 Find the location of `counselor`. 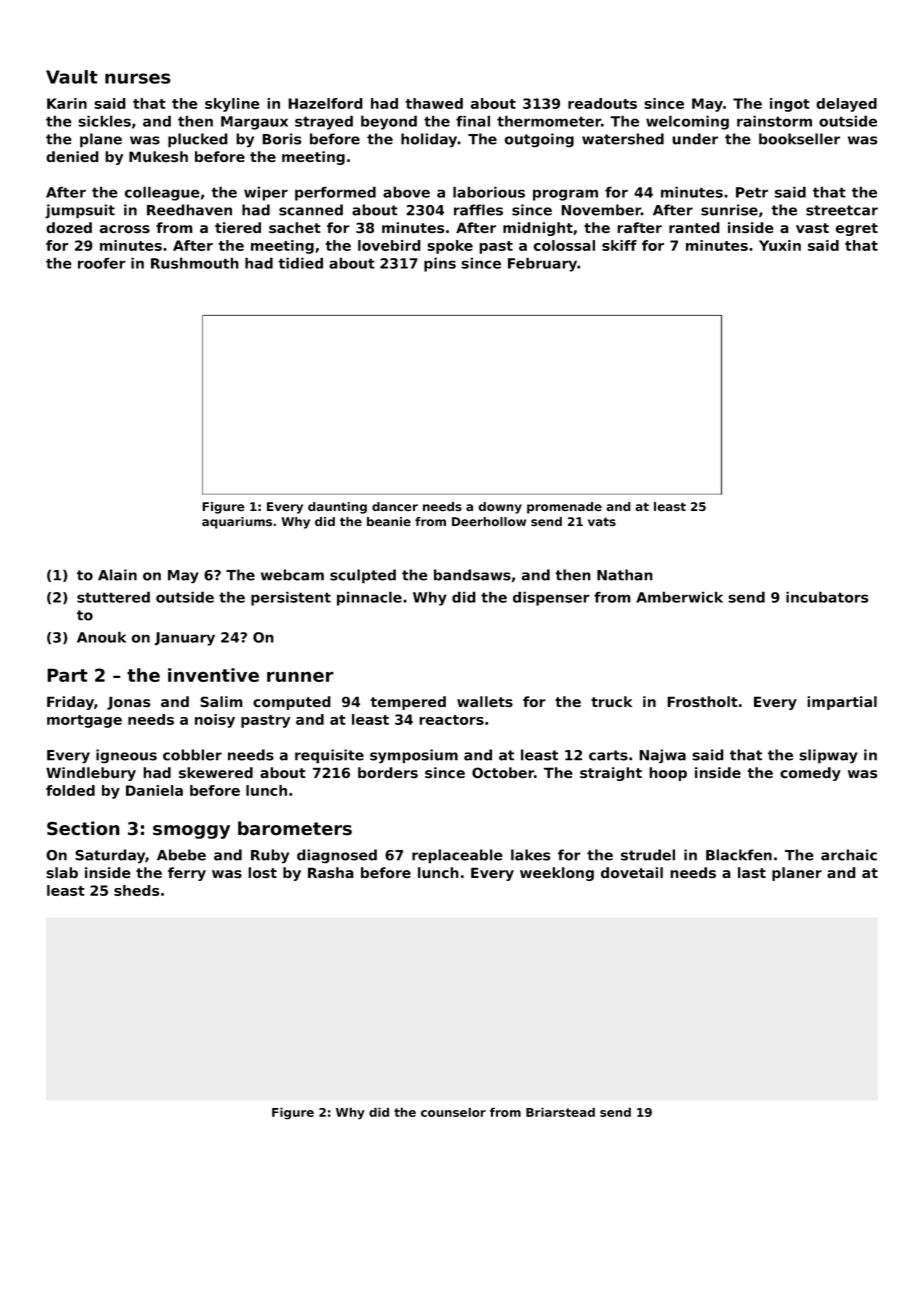

counselor is located at coordinates (453, 1112).
